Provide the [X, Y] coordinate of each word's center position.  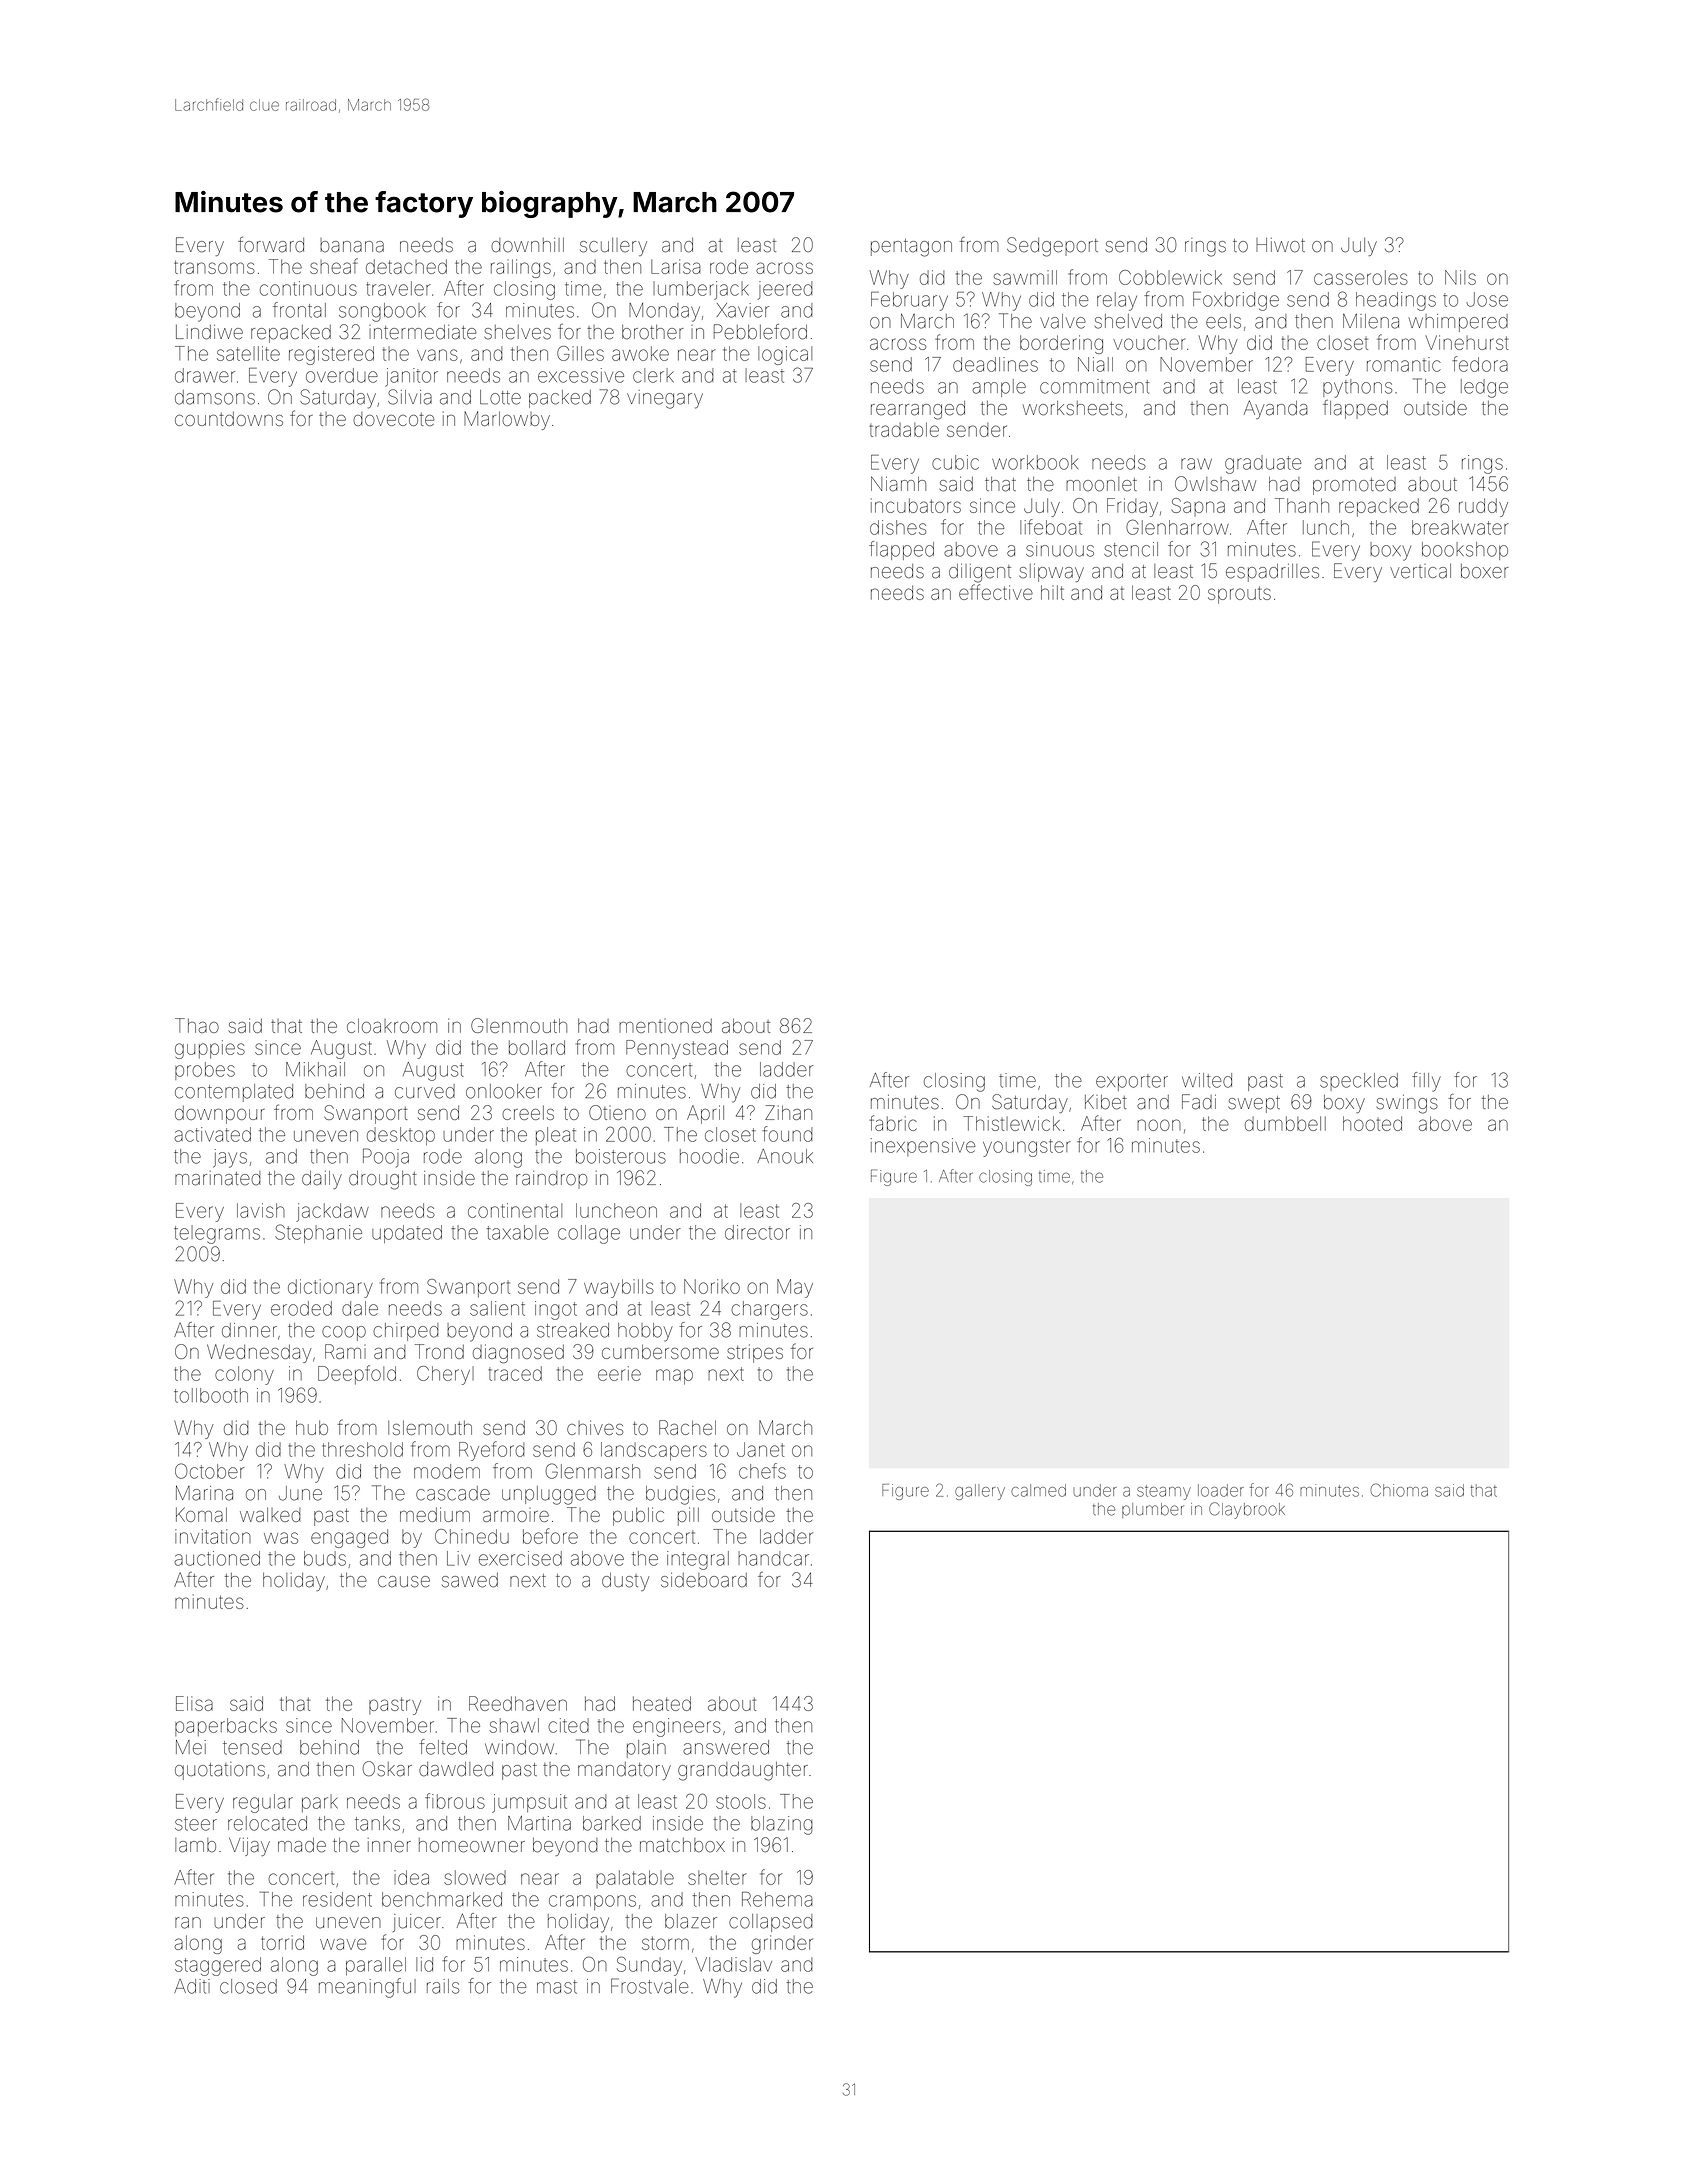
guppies [210, 1049]
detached [406, 266]
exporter [1132, 1082]
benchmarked [442, 1899]
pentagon [911, 248]
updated [407, 1234]
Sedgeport [1052, 247]
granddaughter [743, 1771]
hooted [1372, 1123]
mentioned [665, 1026]
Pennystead [677, 1049]
